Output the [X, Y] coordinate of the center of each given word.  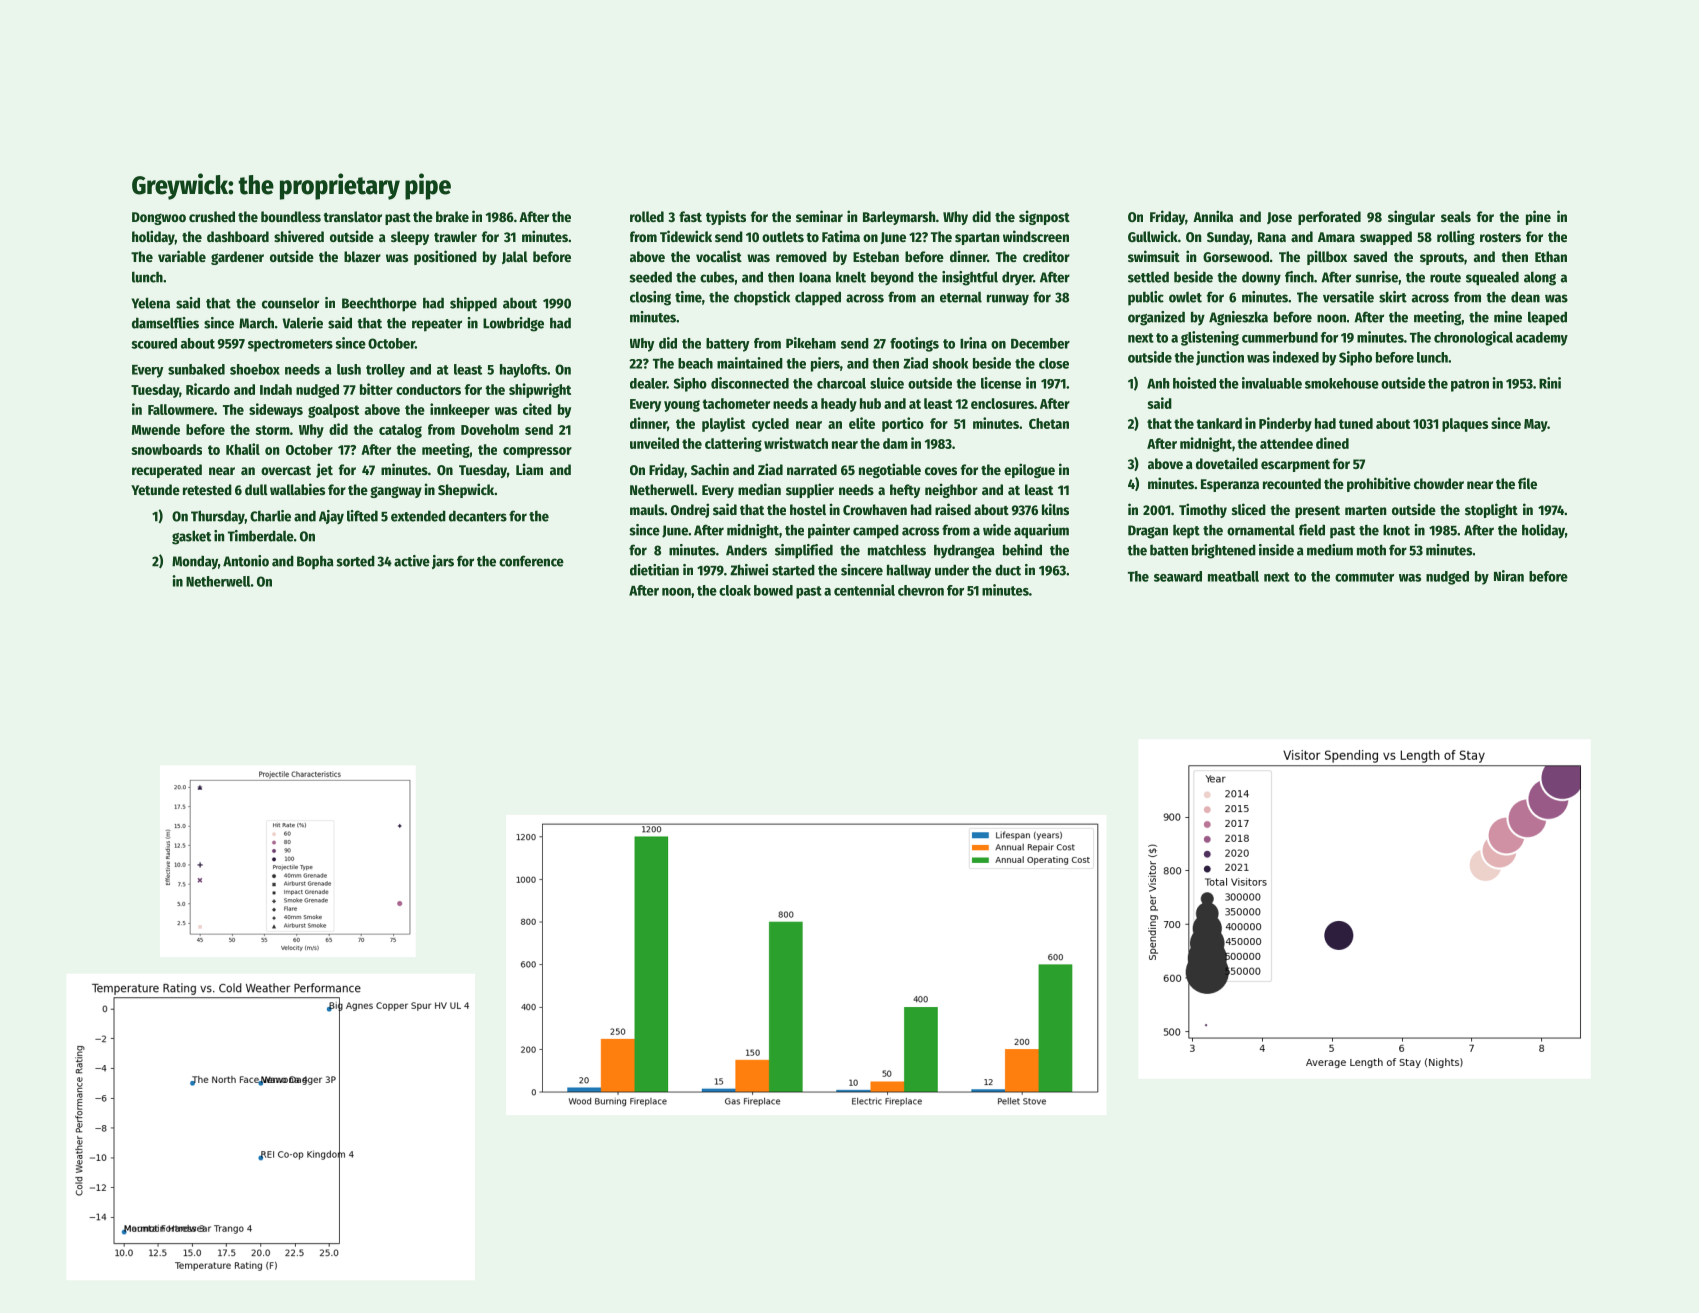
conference [531, 561]
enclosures [1002, 403]
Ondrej [690, 510]
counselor [290, 303]
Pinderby [1285, 424]
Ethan [1551, 256]
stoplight [1491, 510]
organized [1156, 318]
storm [273, 430]
